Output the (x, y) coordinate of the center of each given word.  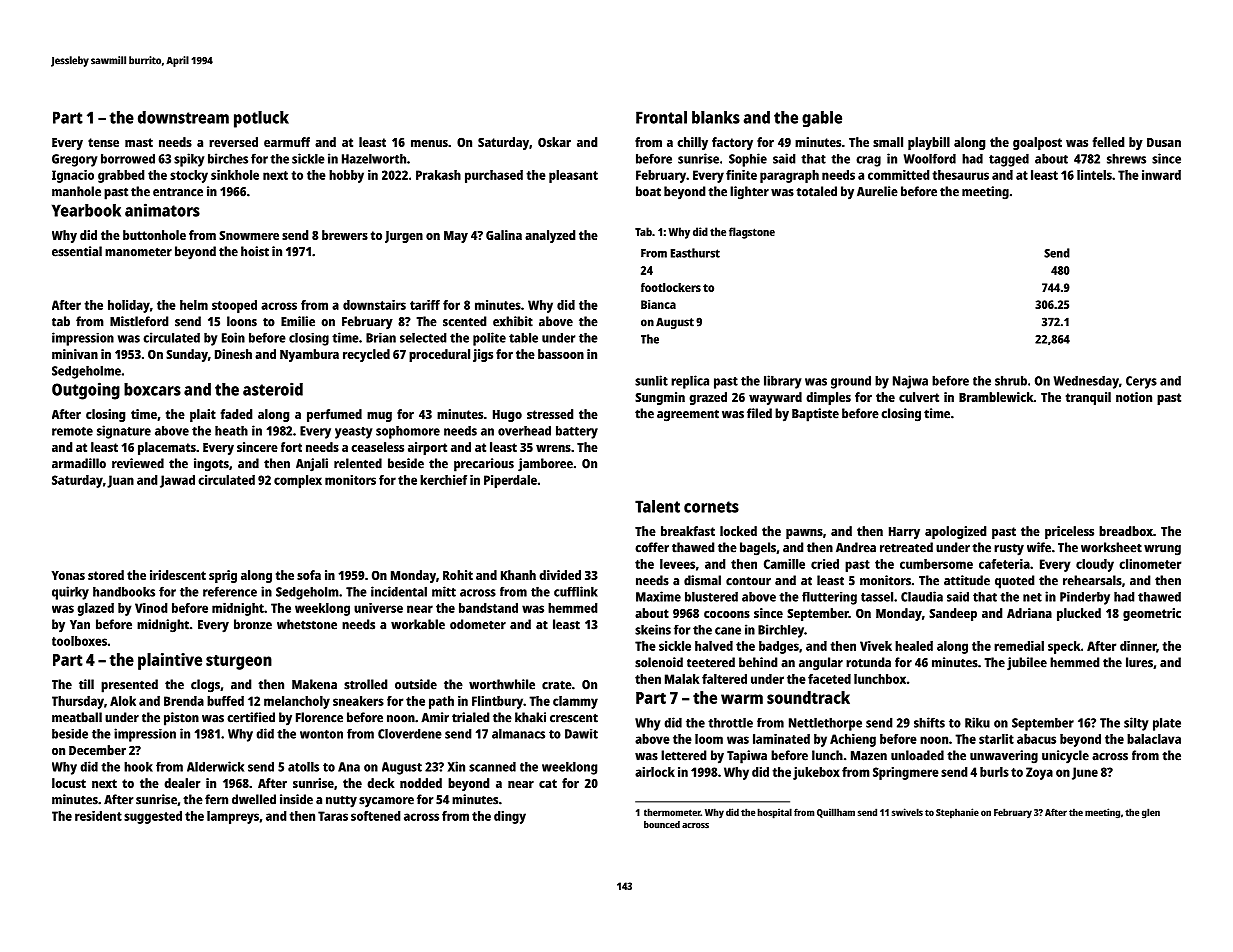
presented (129, 686)
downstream (183, 117)
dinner (1138, 647)
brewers (345, 235)
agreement (688, 415)
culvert (919, 397)
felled (1108, 142)
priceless (1069, 532)
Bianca (658, 304)
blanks (716, 117)
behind (758, 662)
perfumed (334, 415)
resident (98, 816)
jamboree (545, 465)
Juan (120, 481)
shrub (1011, 380)
